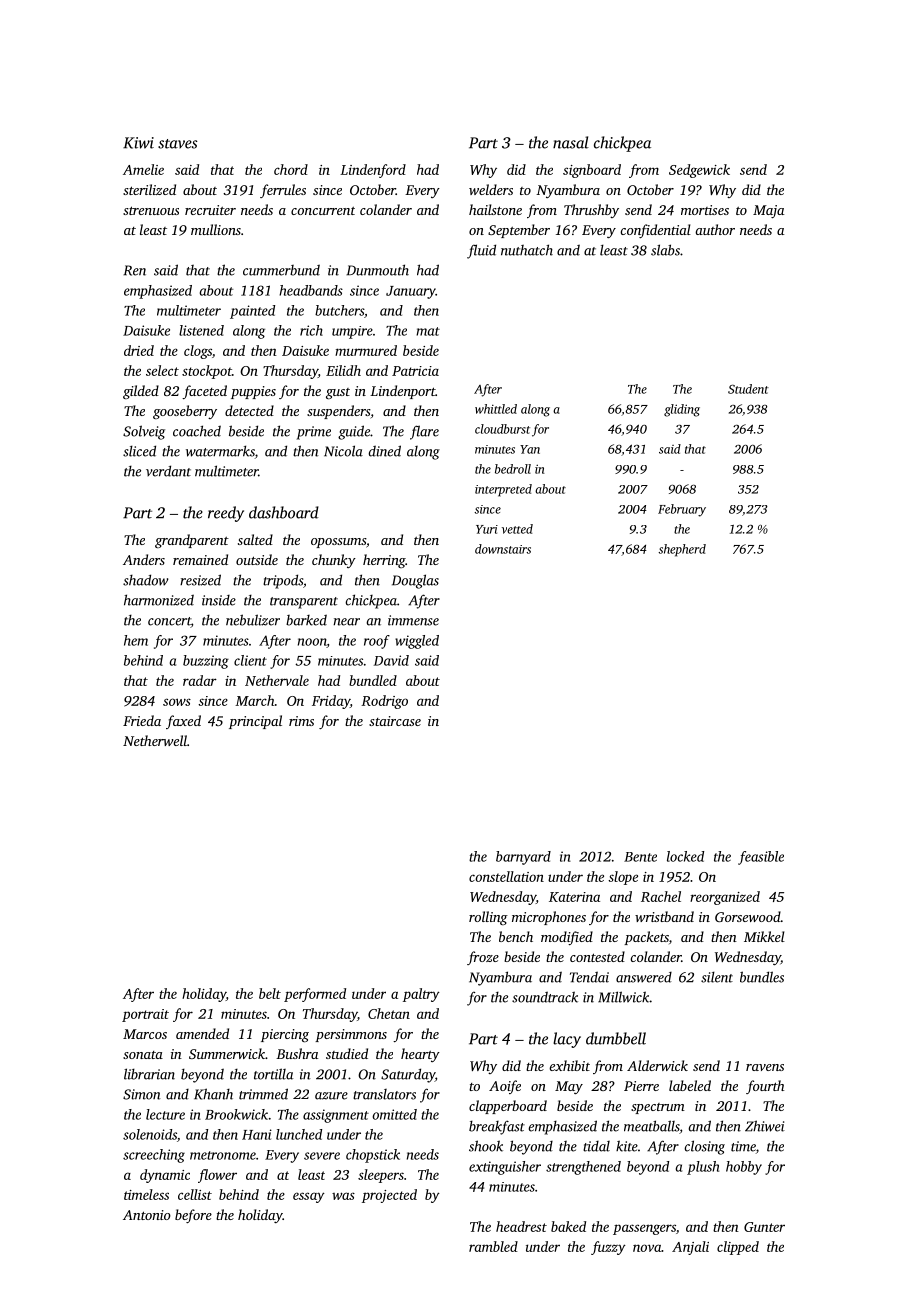 Image resolution: width=908 pixels, height=1316 pixels. What do you see at coordinates (136, 640) in the screenshot?
I see `hem` at bounding box center [136, 640].
